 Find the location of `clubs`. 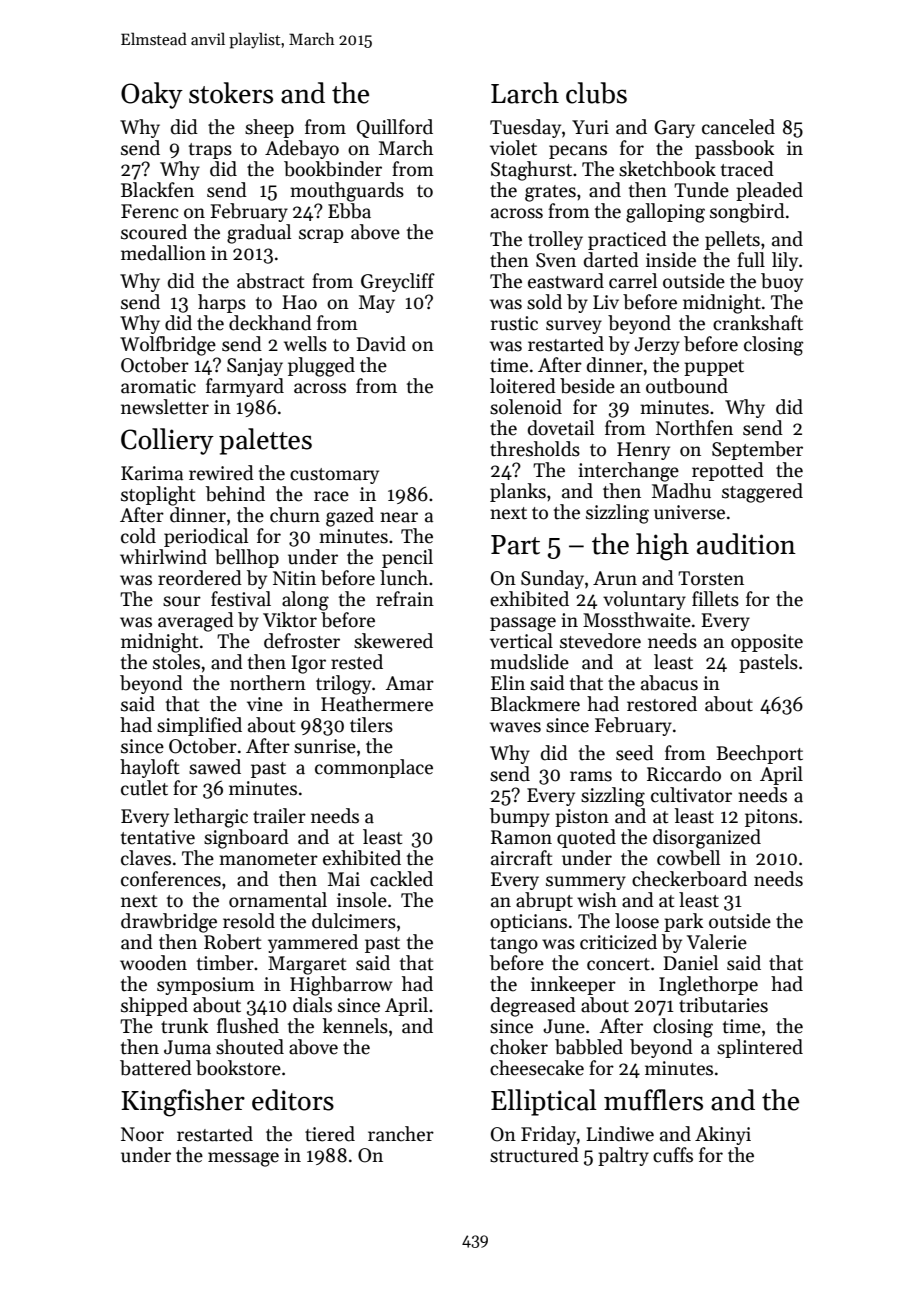

clubs is located at coordinates (596, 93).
